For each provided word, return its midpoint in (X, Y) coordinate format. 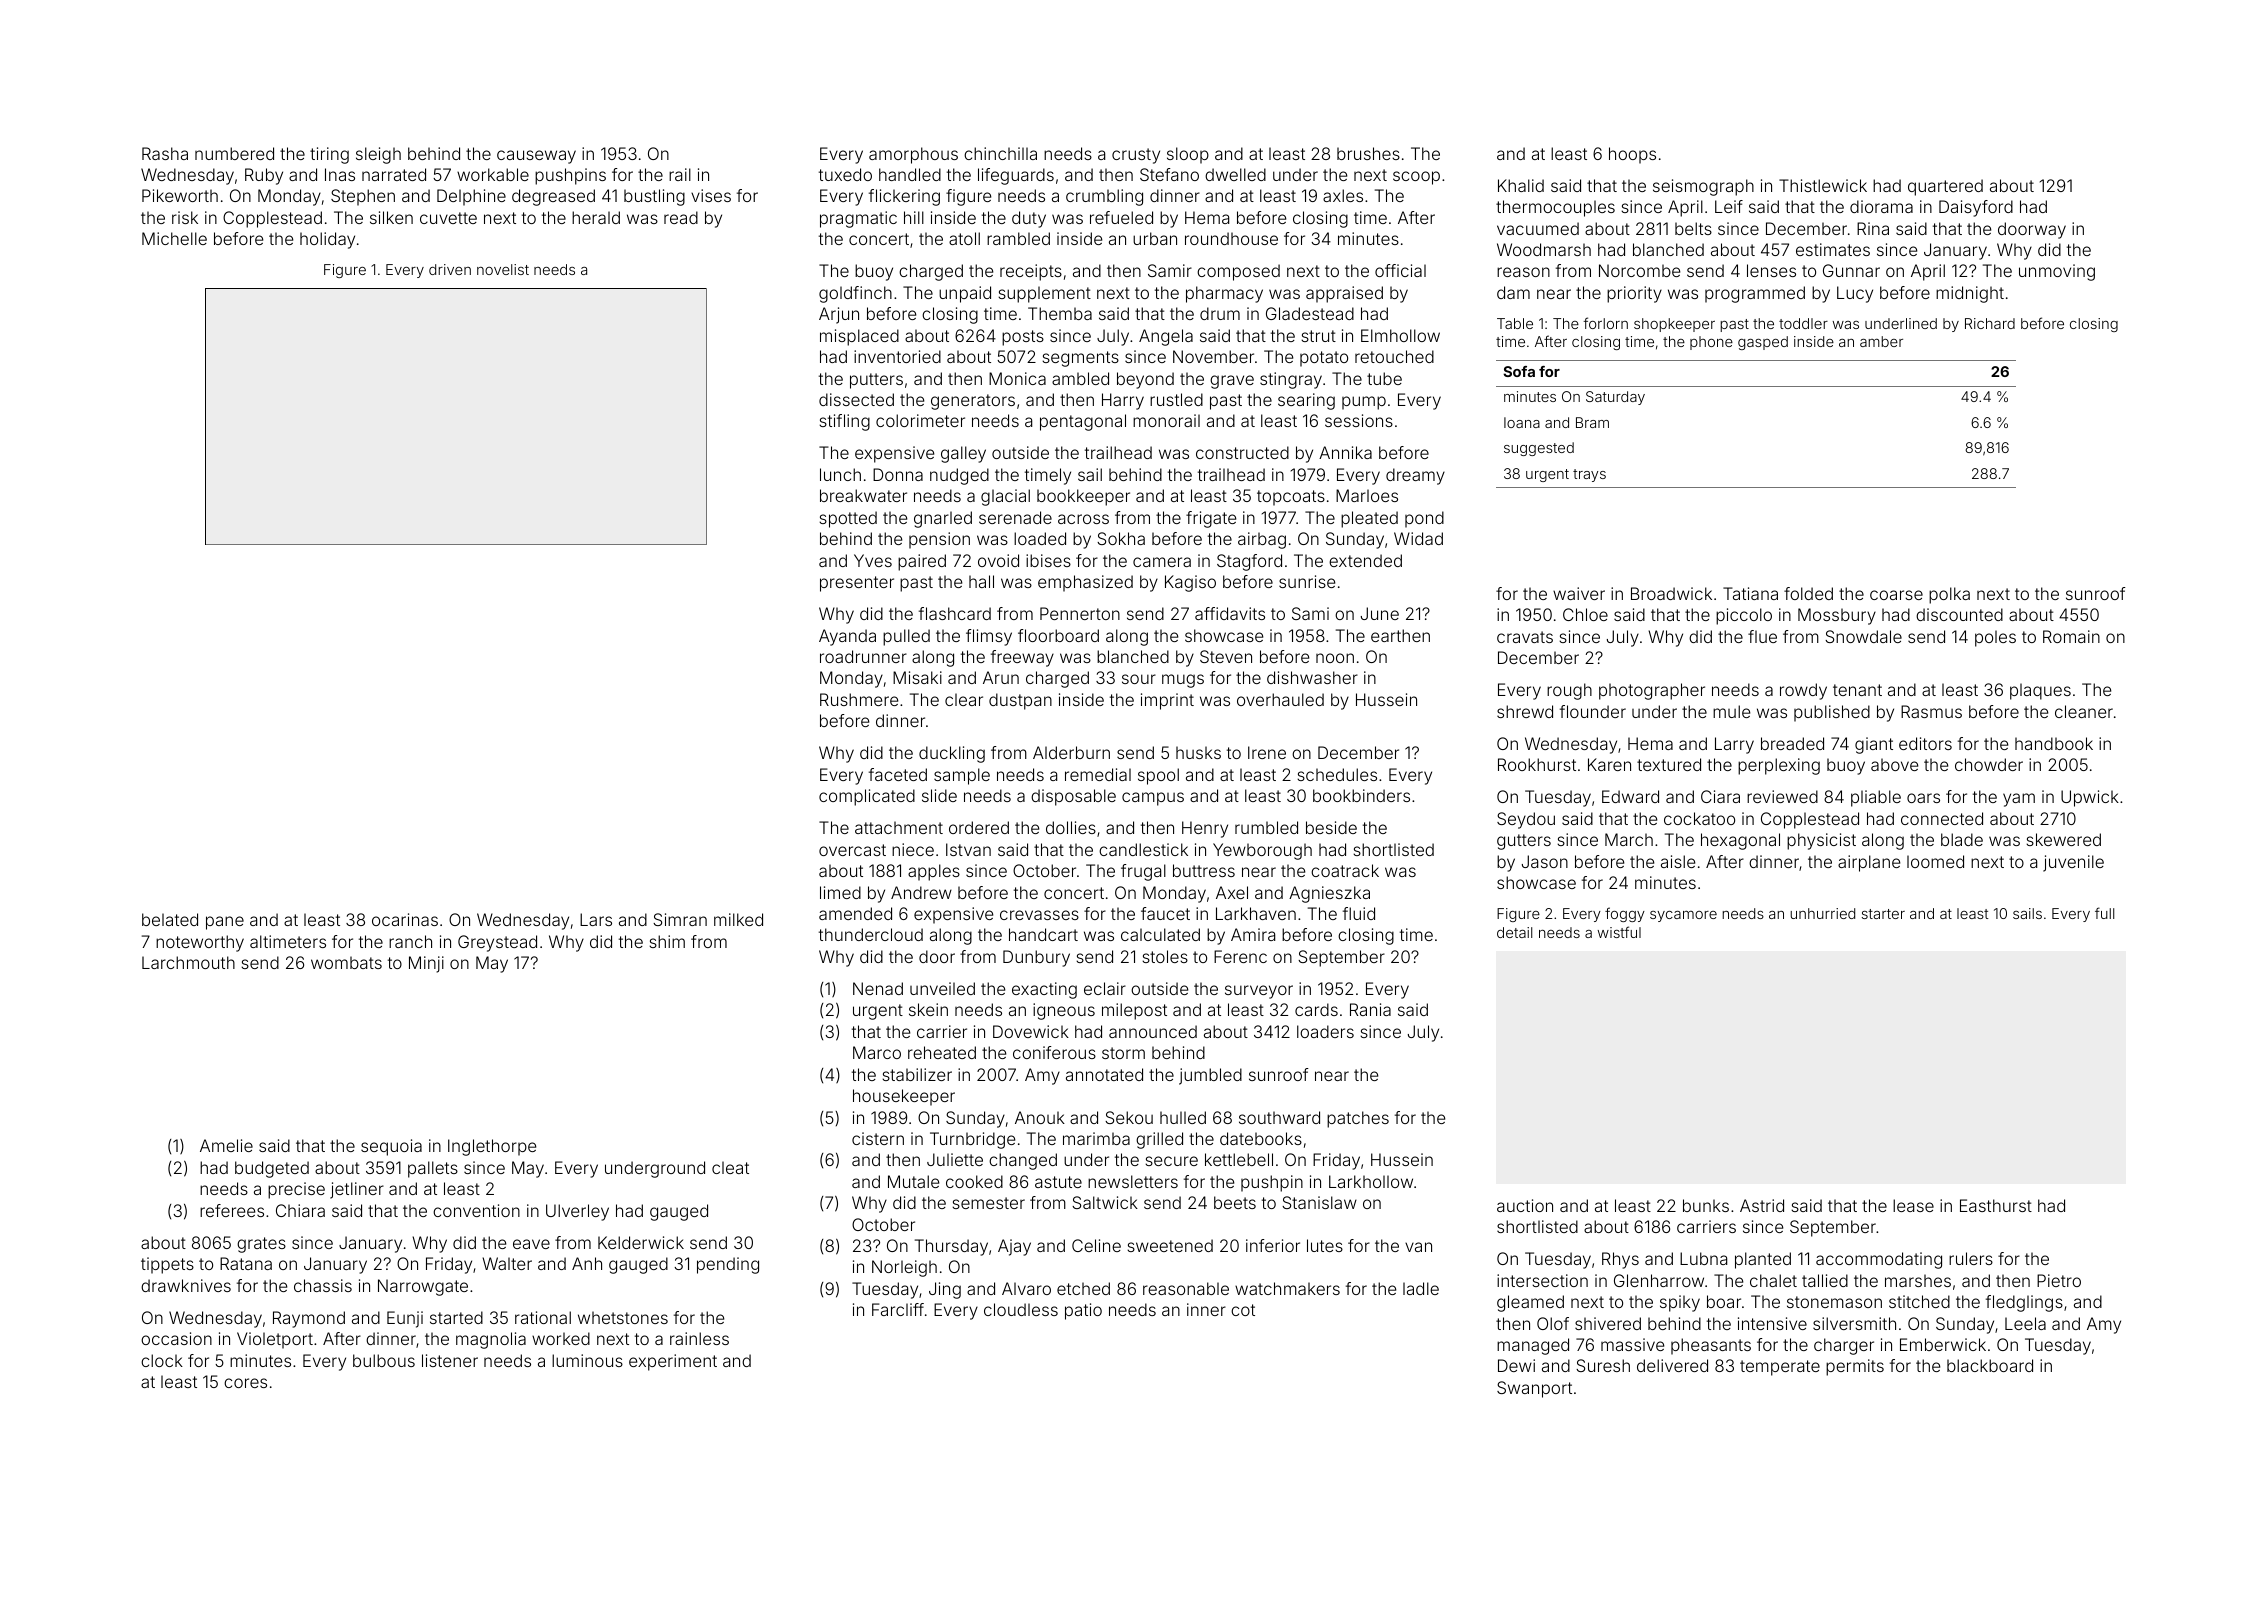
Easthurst (1996, 1205)
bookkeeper (1083, 497)
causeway (536, 157)
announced (1153, 1031)
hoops (1632, 155)
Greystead (497, 943)
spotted (848, 519)
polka (1949, 595)
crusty (1136, 156)
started (456, 1317)
